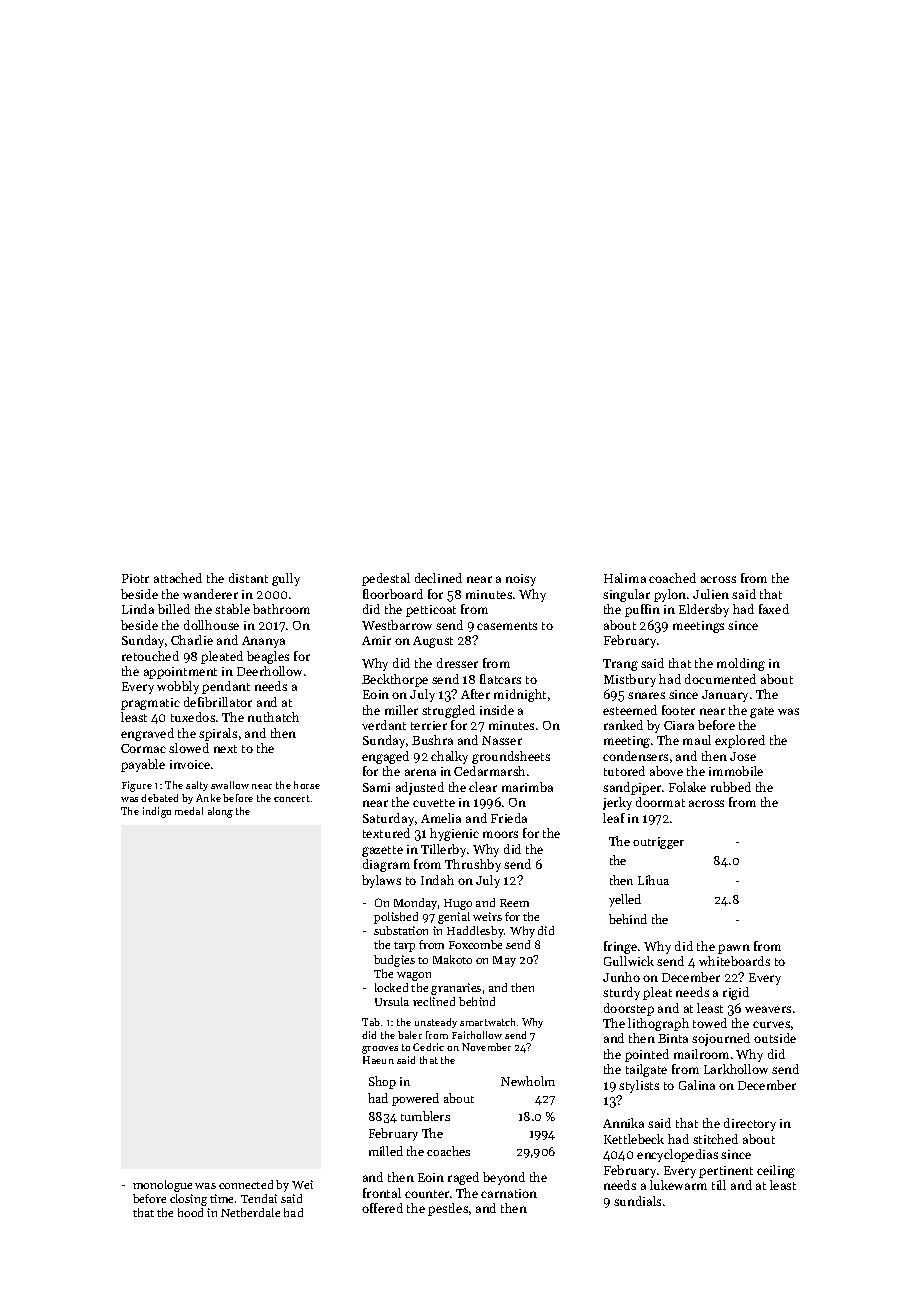 This screenshot has width=924, height=1308. Describe the element at coordinates (776, 1171) in the screenshot. I see `ceiling` at that location.
